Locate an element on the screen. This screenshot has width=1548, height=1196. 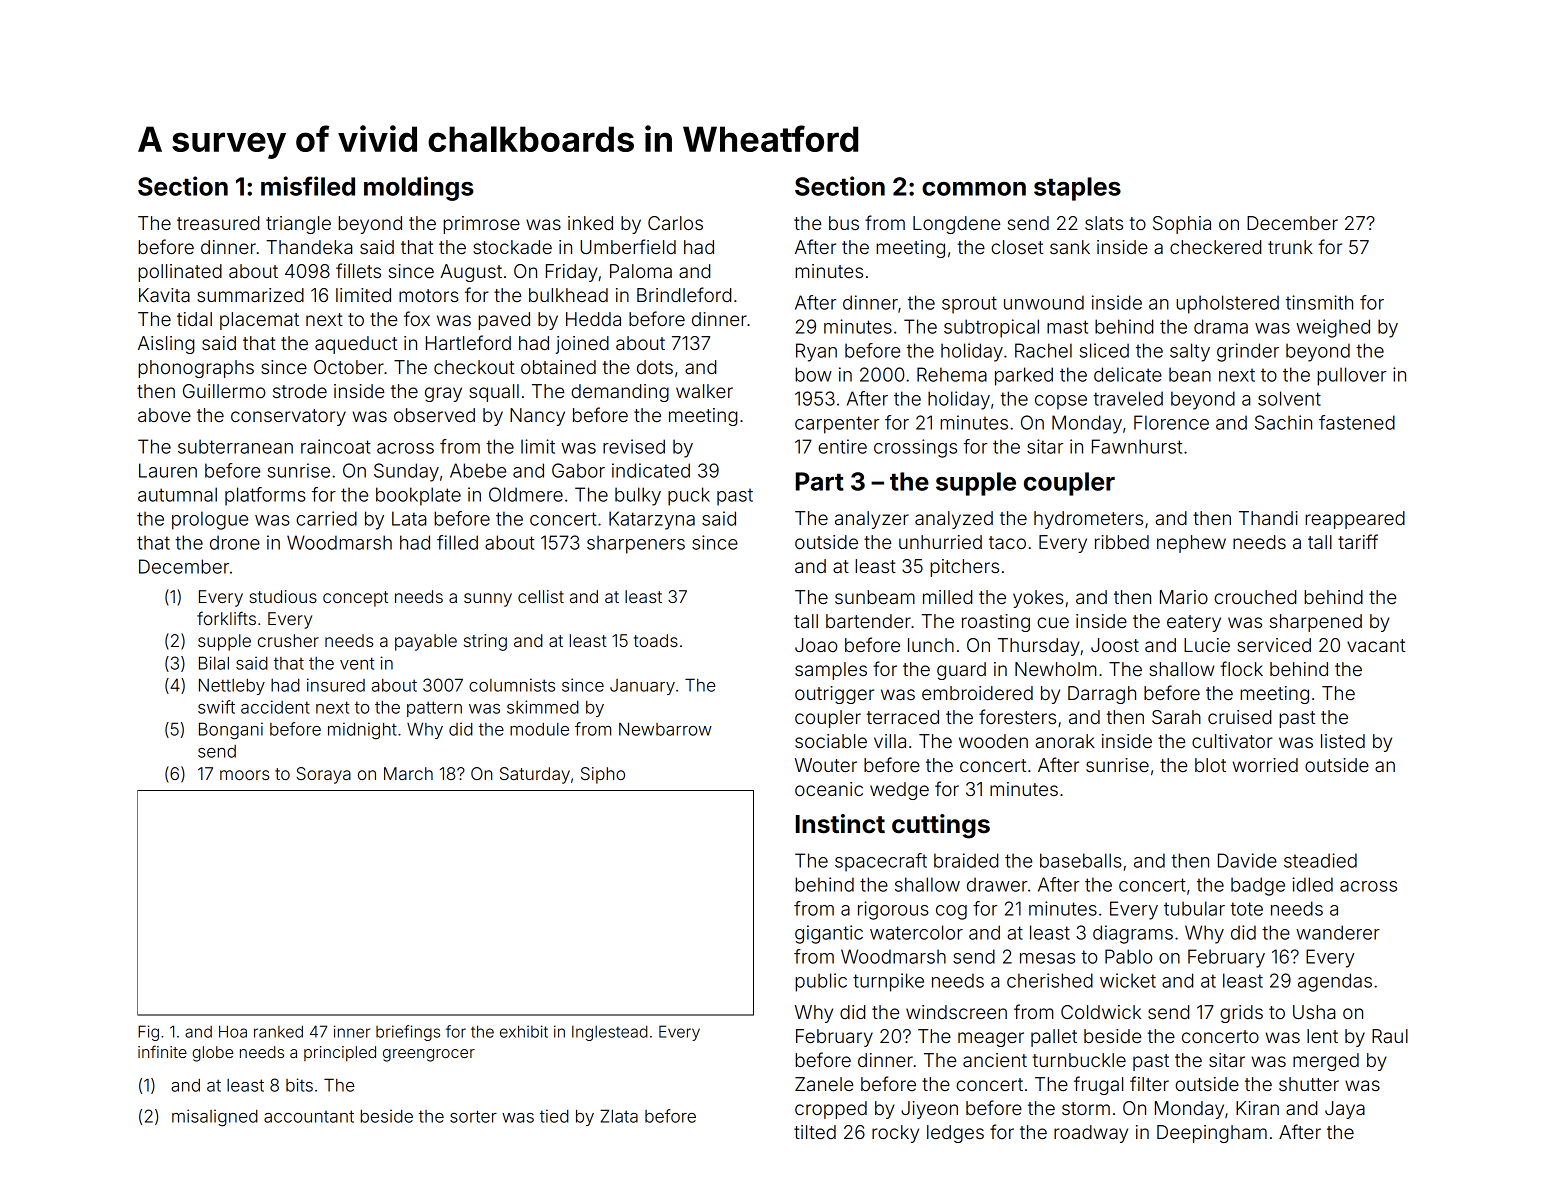
bartender is located at coordinates (868, 621).
